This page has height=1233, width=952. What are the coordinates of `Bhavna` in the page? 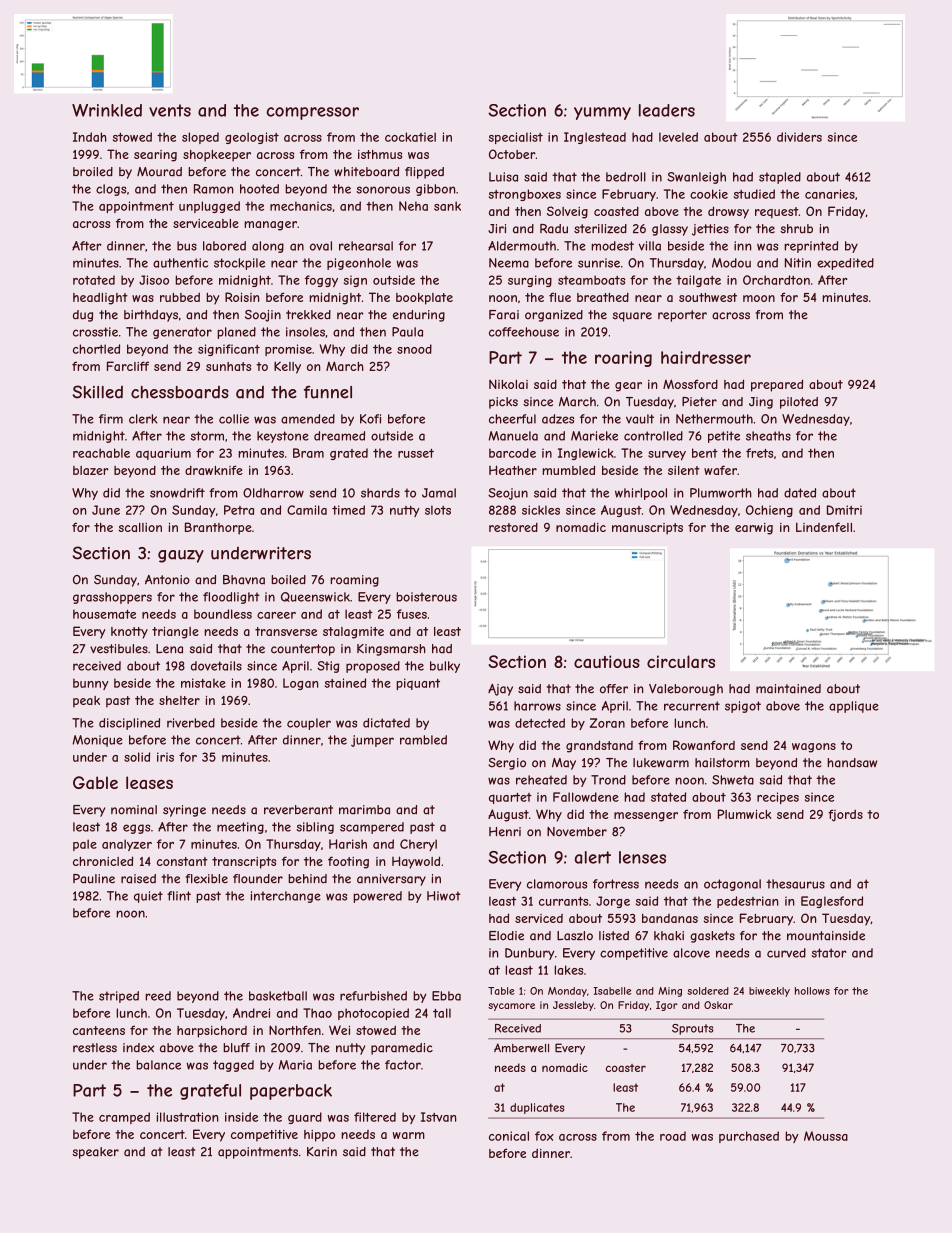 It's located at (244, 580).
